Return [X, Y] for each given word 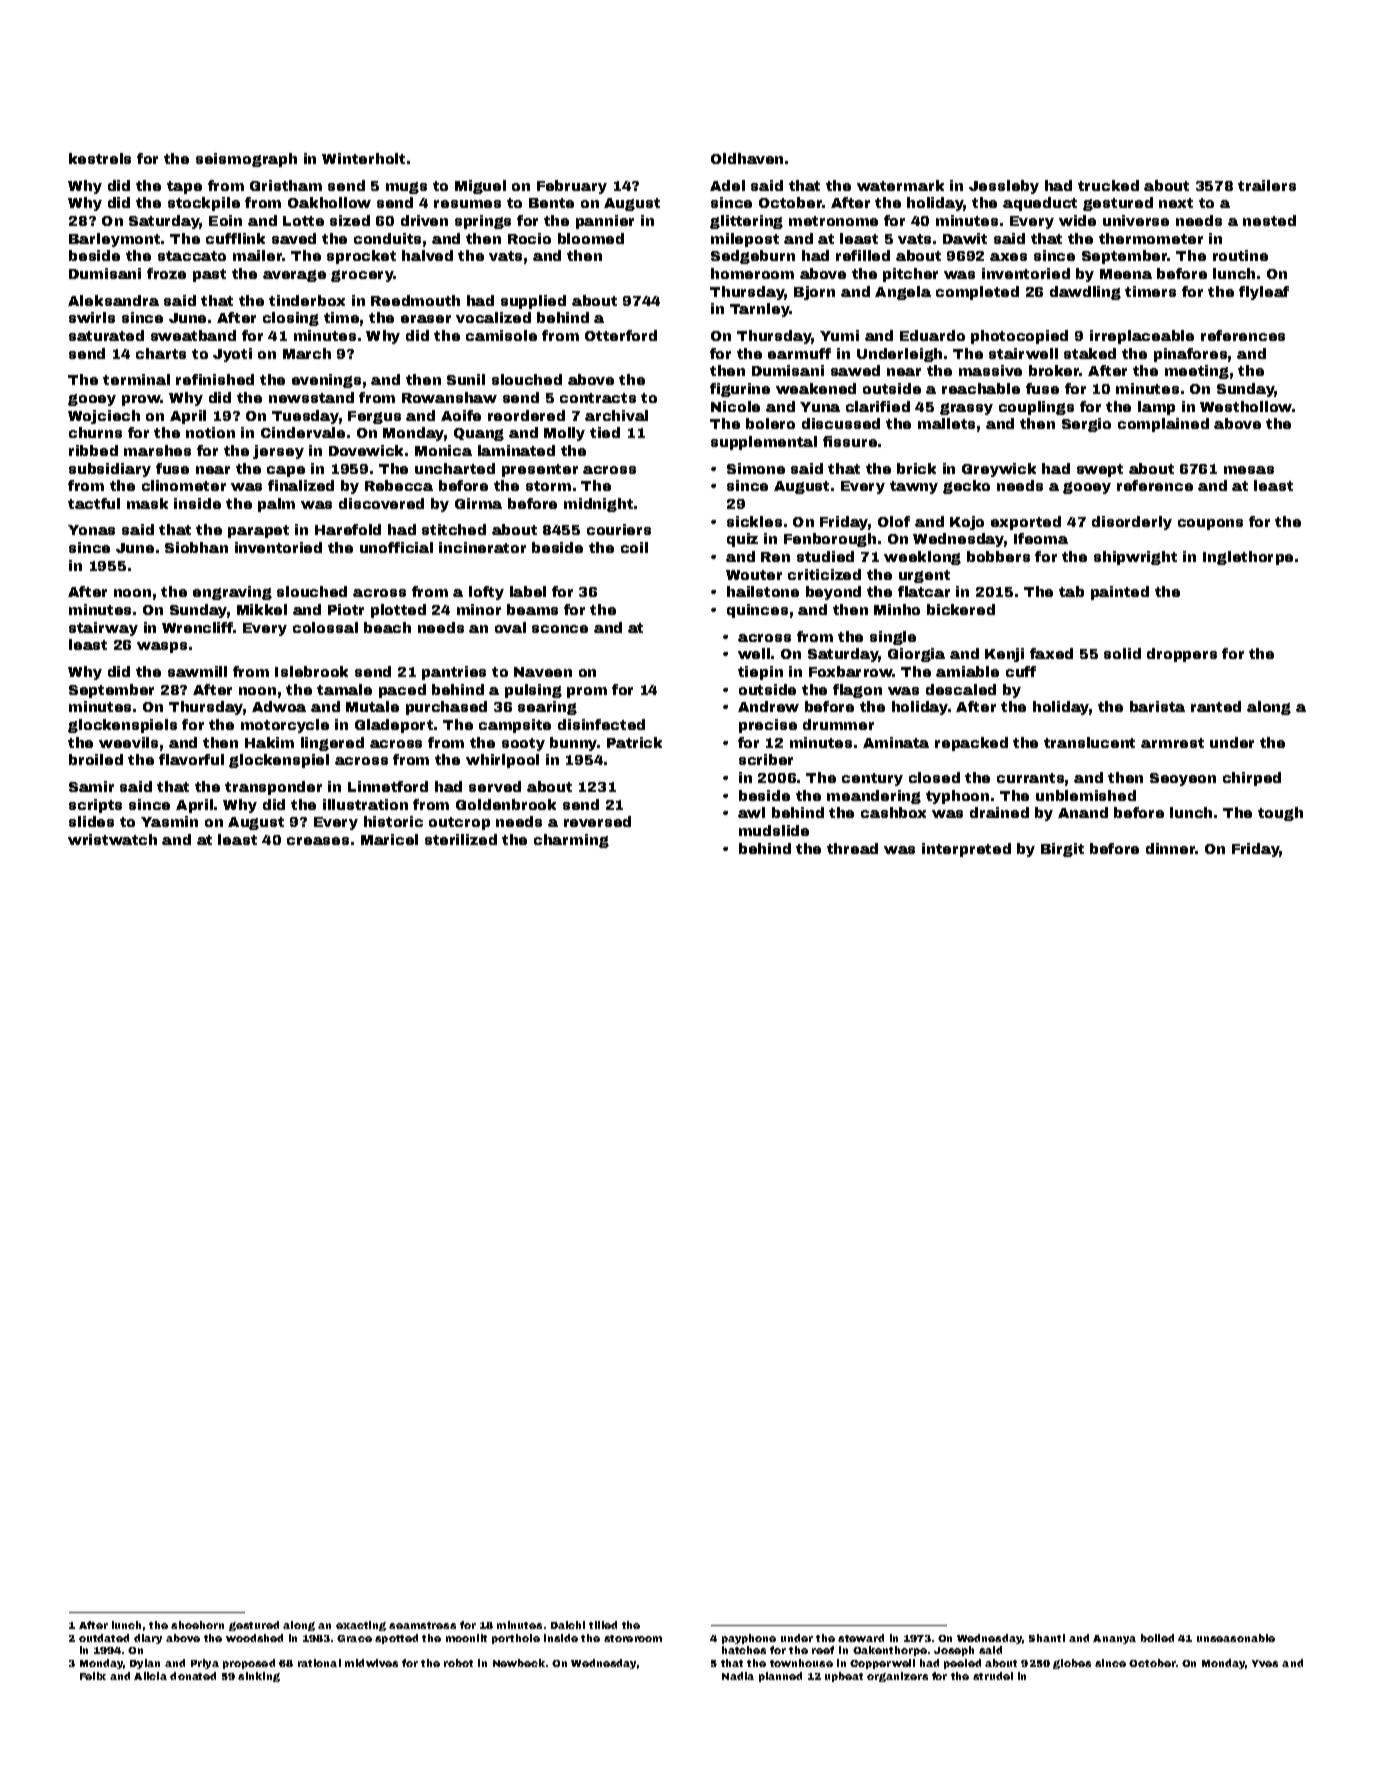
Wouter [754, 575]
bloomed [591, 238]
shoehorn [197, 1625]
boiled [1157, 1638]
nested [1269, 220]
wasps [162, 647]
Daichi [568, 1625]
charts [161, 353]
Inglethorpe [1248, 558]
